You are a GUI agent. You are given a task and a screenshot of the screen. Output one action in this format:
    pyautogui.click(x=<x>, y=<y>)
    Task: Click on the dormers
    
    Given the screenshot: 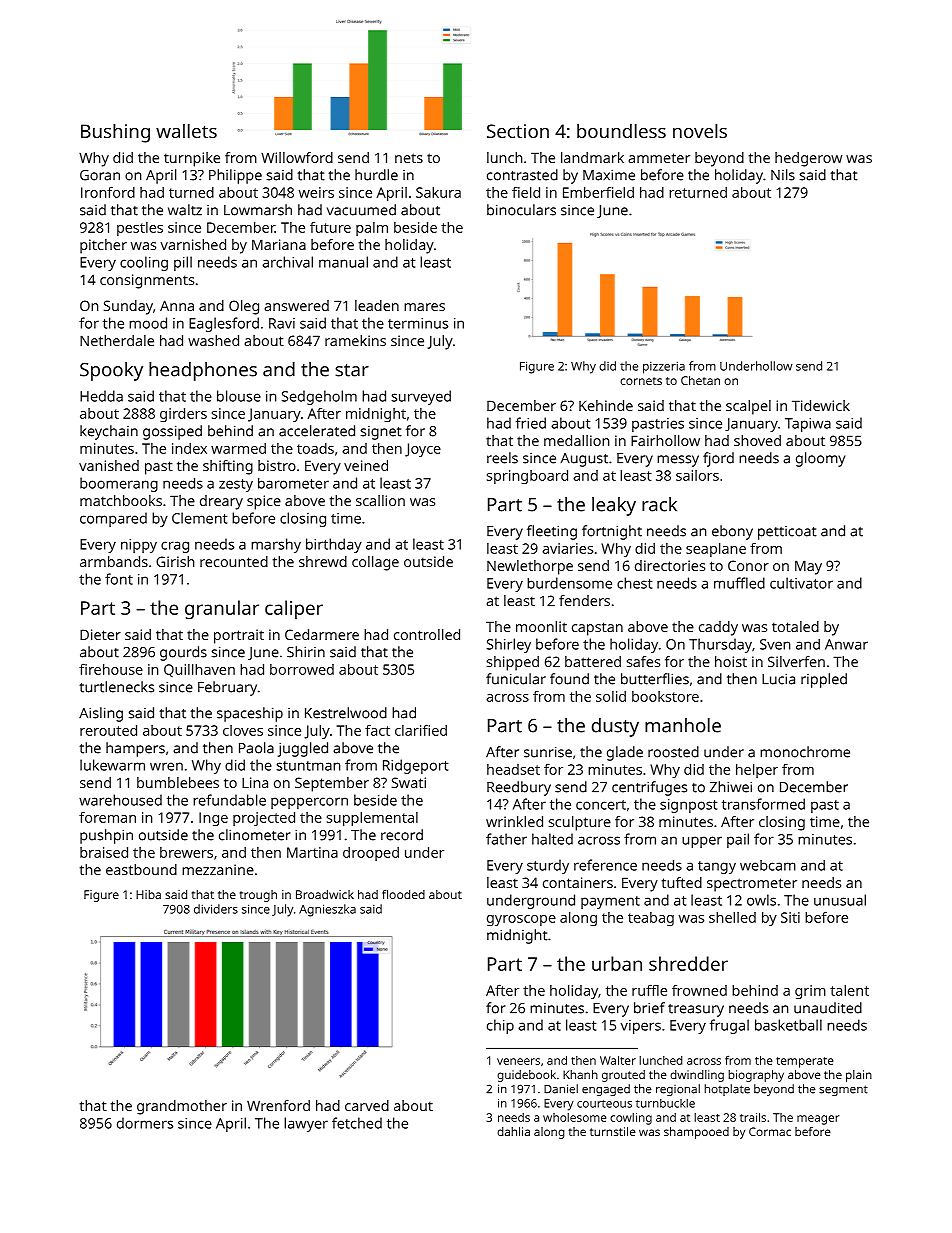 What is the action you would take?
    pyautogui.click(x=145, y=1123)
